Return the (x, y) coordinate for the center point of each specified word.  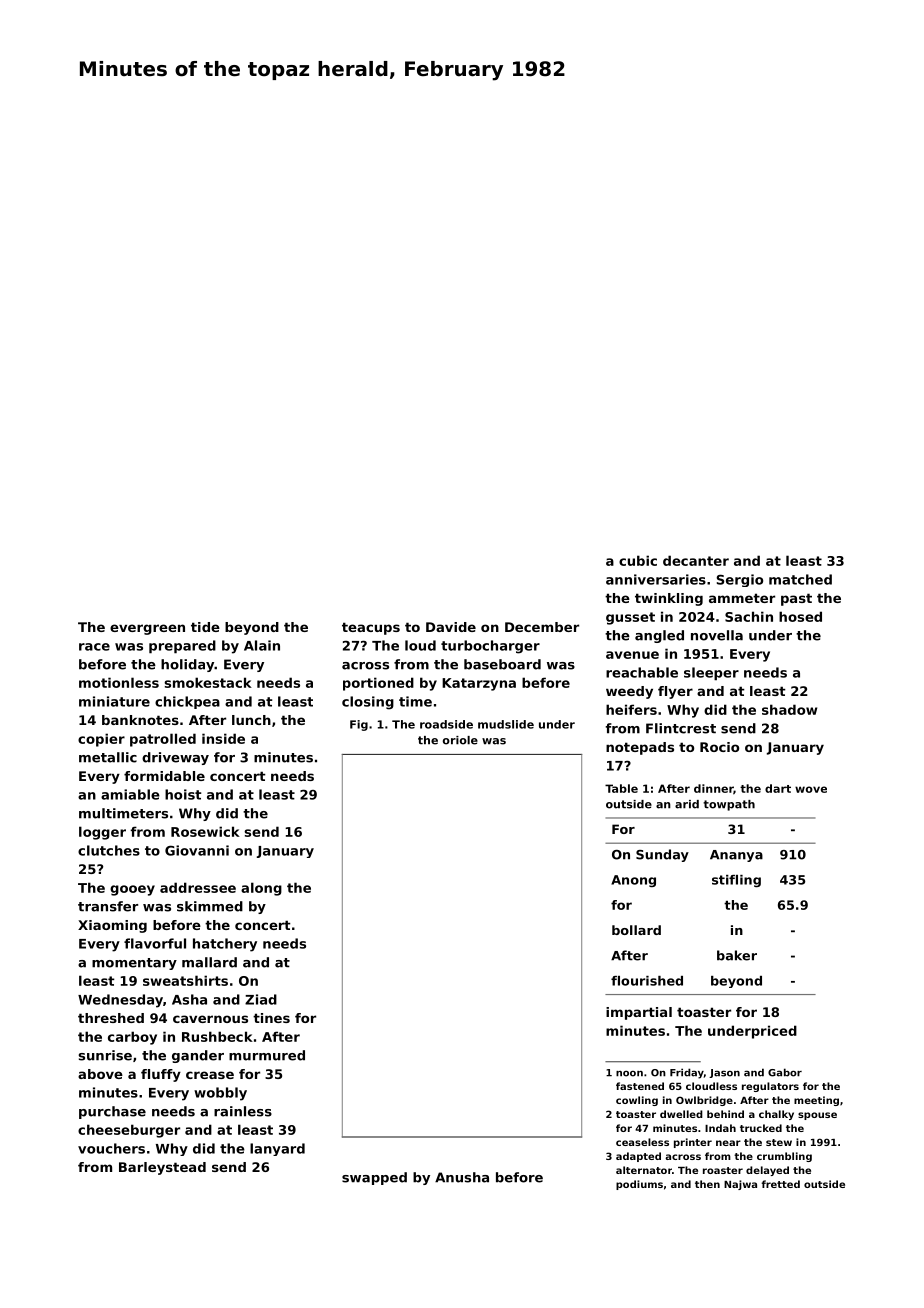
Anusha (462, 1177)
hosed (800, 616)
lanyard (277, 1149)
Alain (262, 645)
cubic (638, 560)
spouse (817, 1116)
